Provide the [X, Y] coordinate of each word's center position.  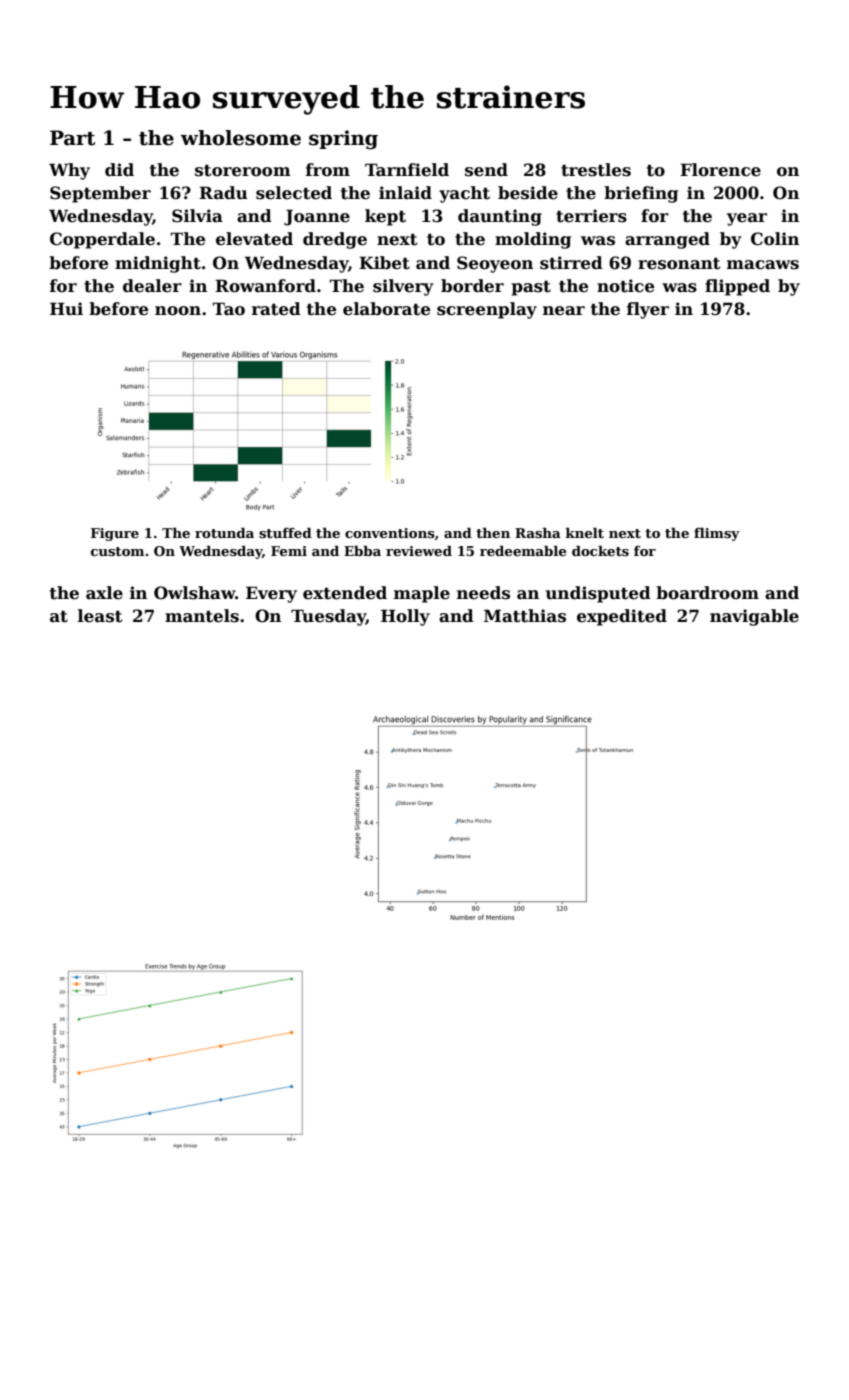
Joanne [317, 217]
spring [343, 140]
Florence [720, 170]
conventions [390, 533]
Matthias [525, 616]
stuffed [285, 533]
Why [69, 171]
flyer [648, 310]
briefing [641, 194]
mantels [202, 616]
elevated [254, 239]
